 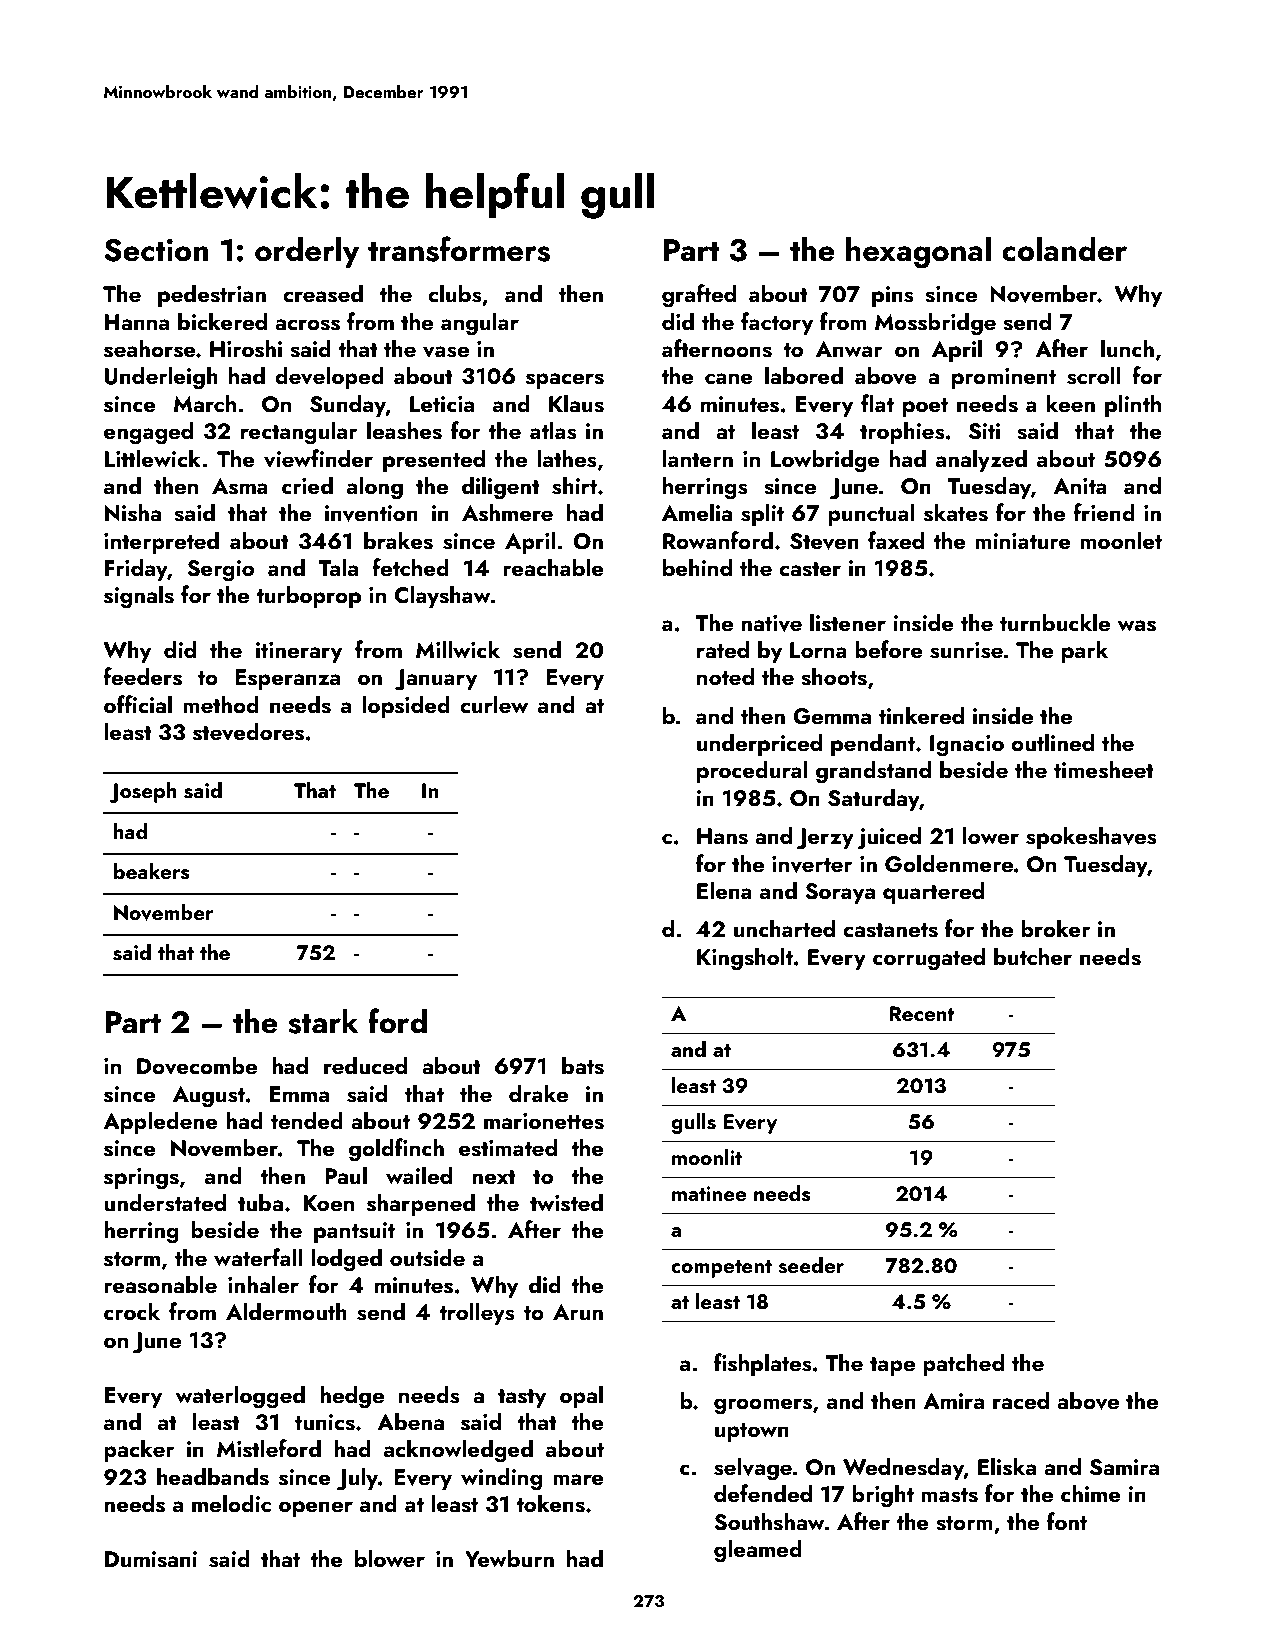 What do you see at coordinates (307, 252) in the image?
I see `orderly` at bounding box center [307, 252].
